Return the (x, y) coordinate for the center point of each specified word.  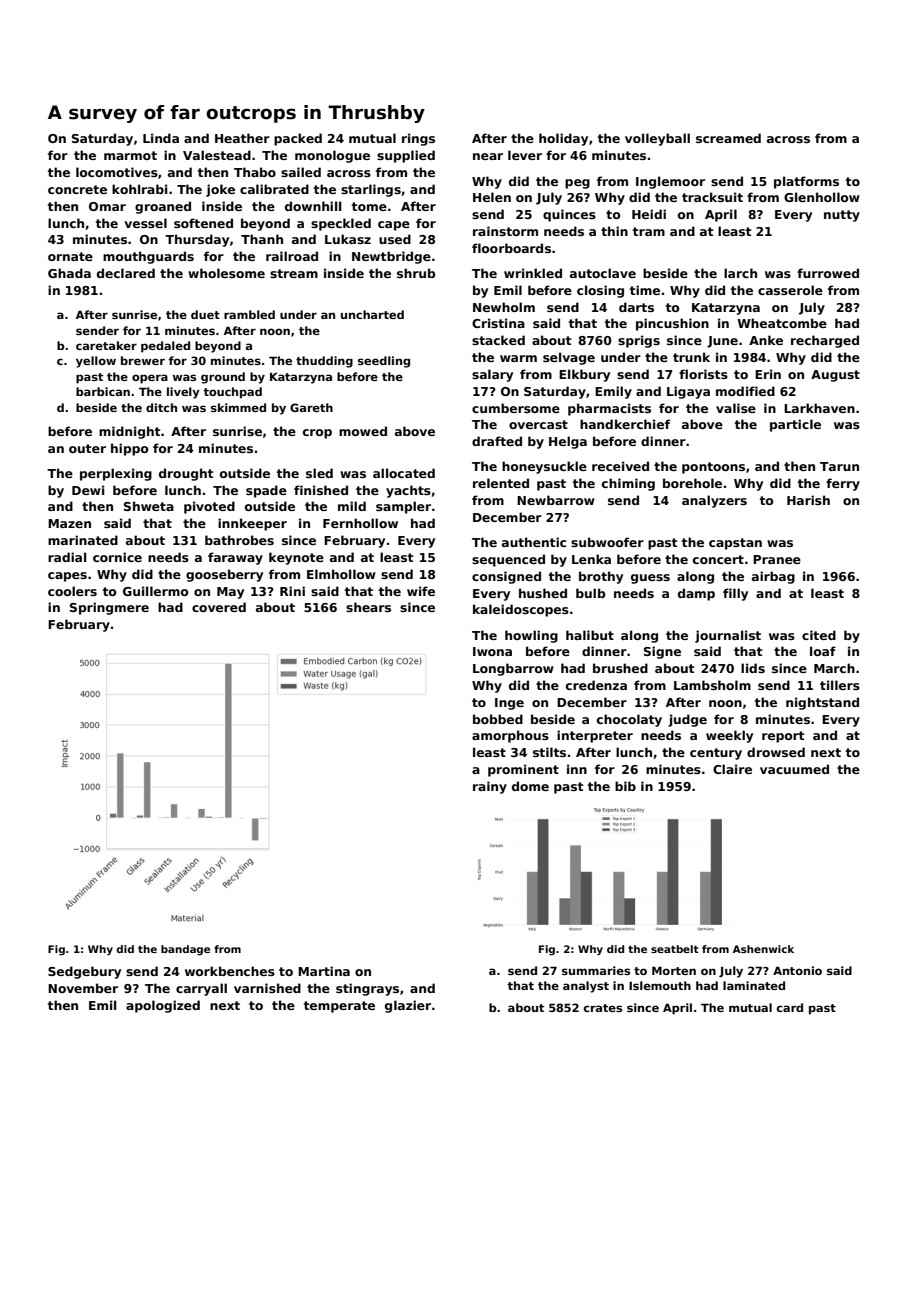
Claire (732, 769)
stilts (549, 752)
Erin (768, 374)
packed (298, 139)
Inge (509, 704)
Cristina (498, 323)
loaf (823, 651)
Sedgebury (84, 972)
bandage (185, 950)
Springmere (109, 608)
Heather (242, 138)
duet (205, 314)
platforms (806, 182)
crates (603, 1008)
